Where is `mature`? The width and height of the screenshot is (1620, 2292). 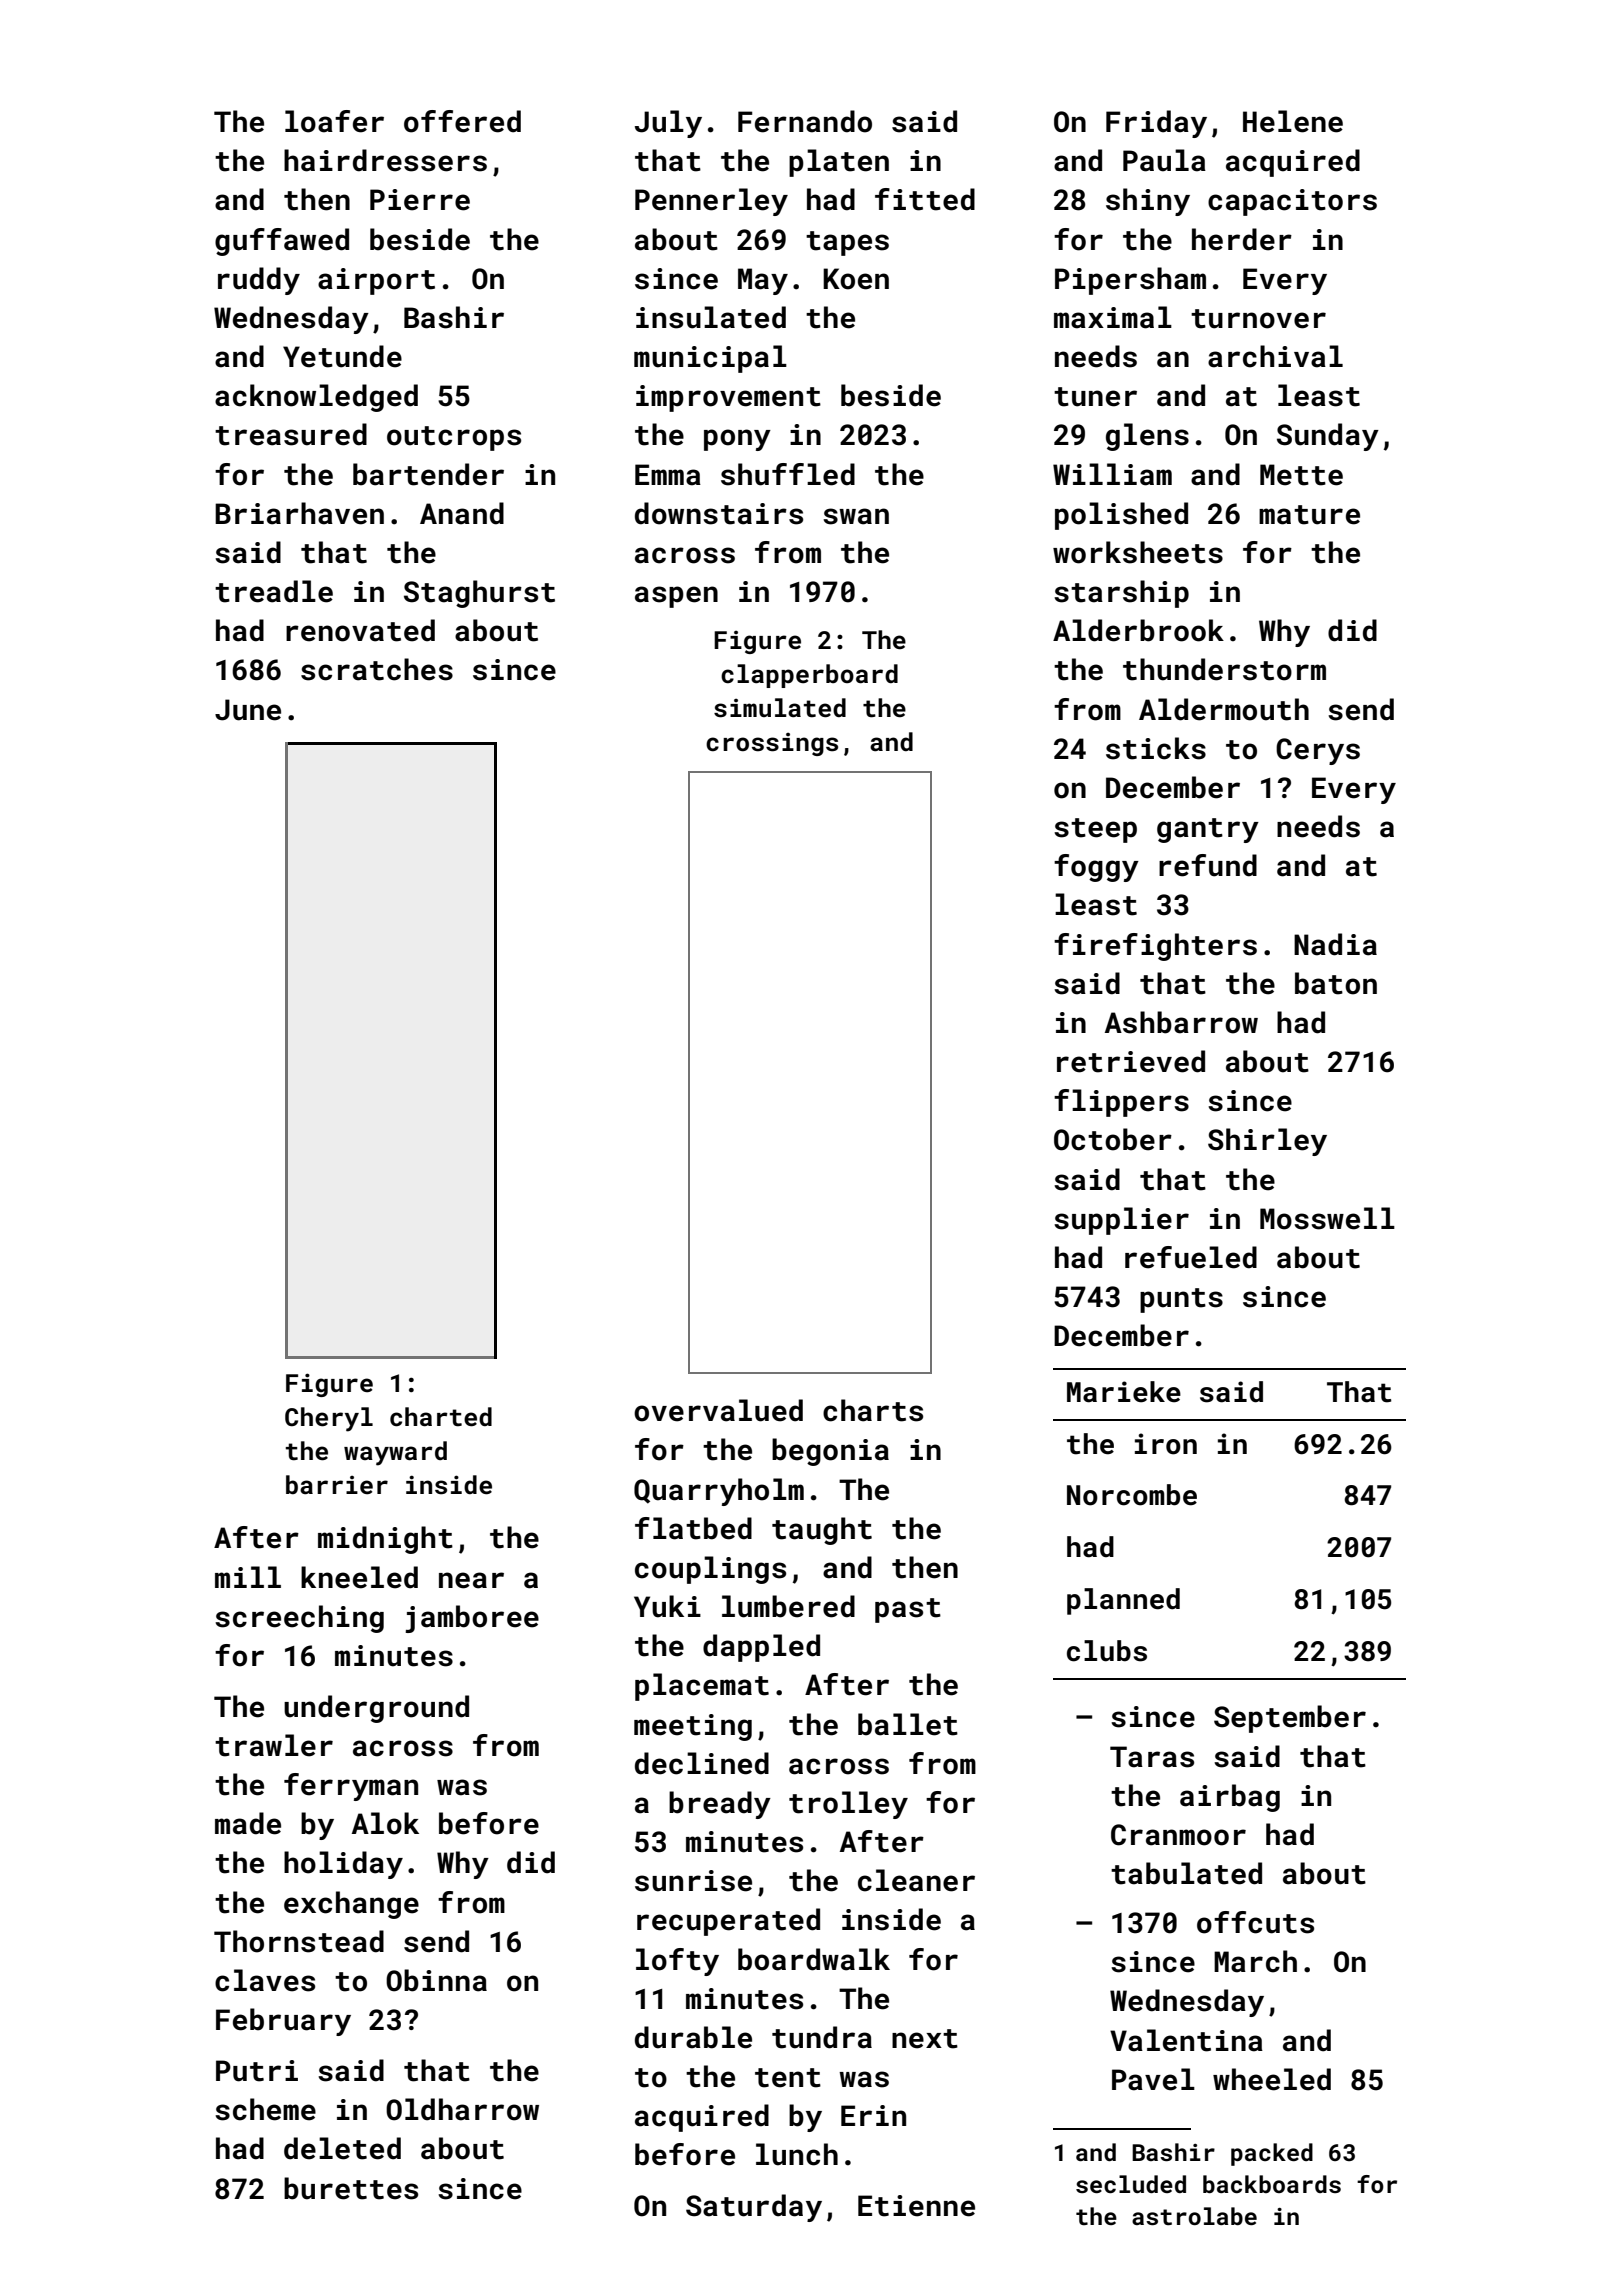 mature is located at coordinates (1309, 515).
